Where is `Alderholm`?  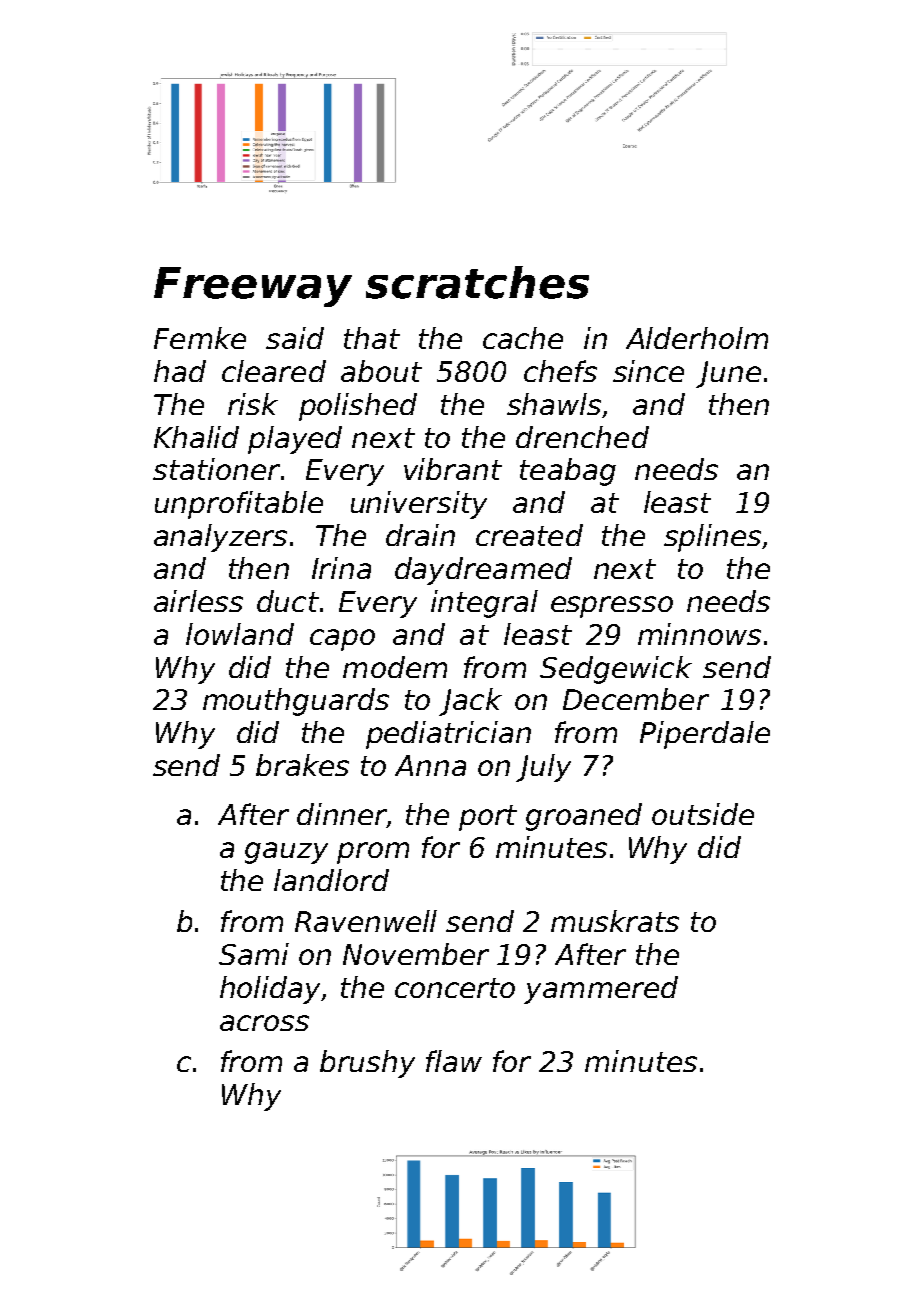
Alderholm is located at coordinates (697, 338).
